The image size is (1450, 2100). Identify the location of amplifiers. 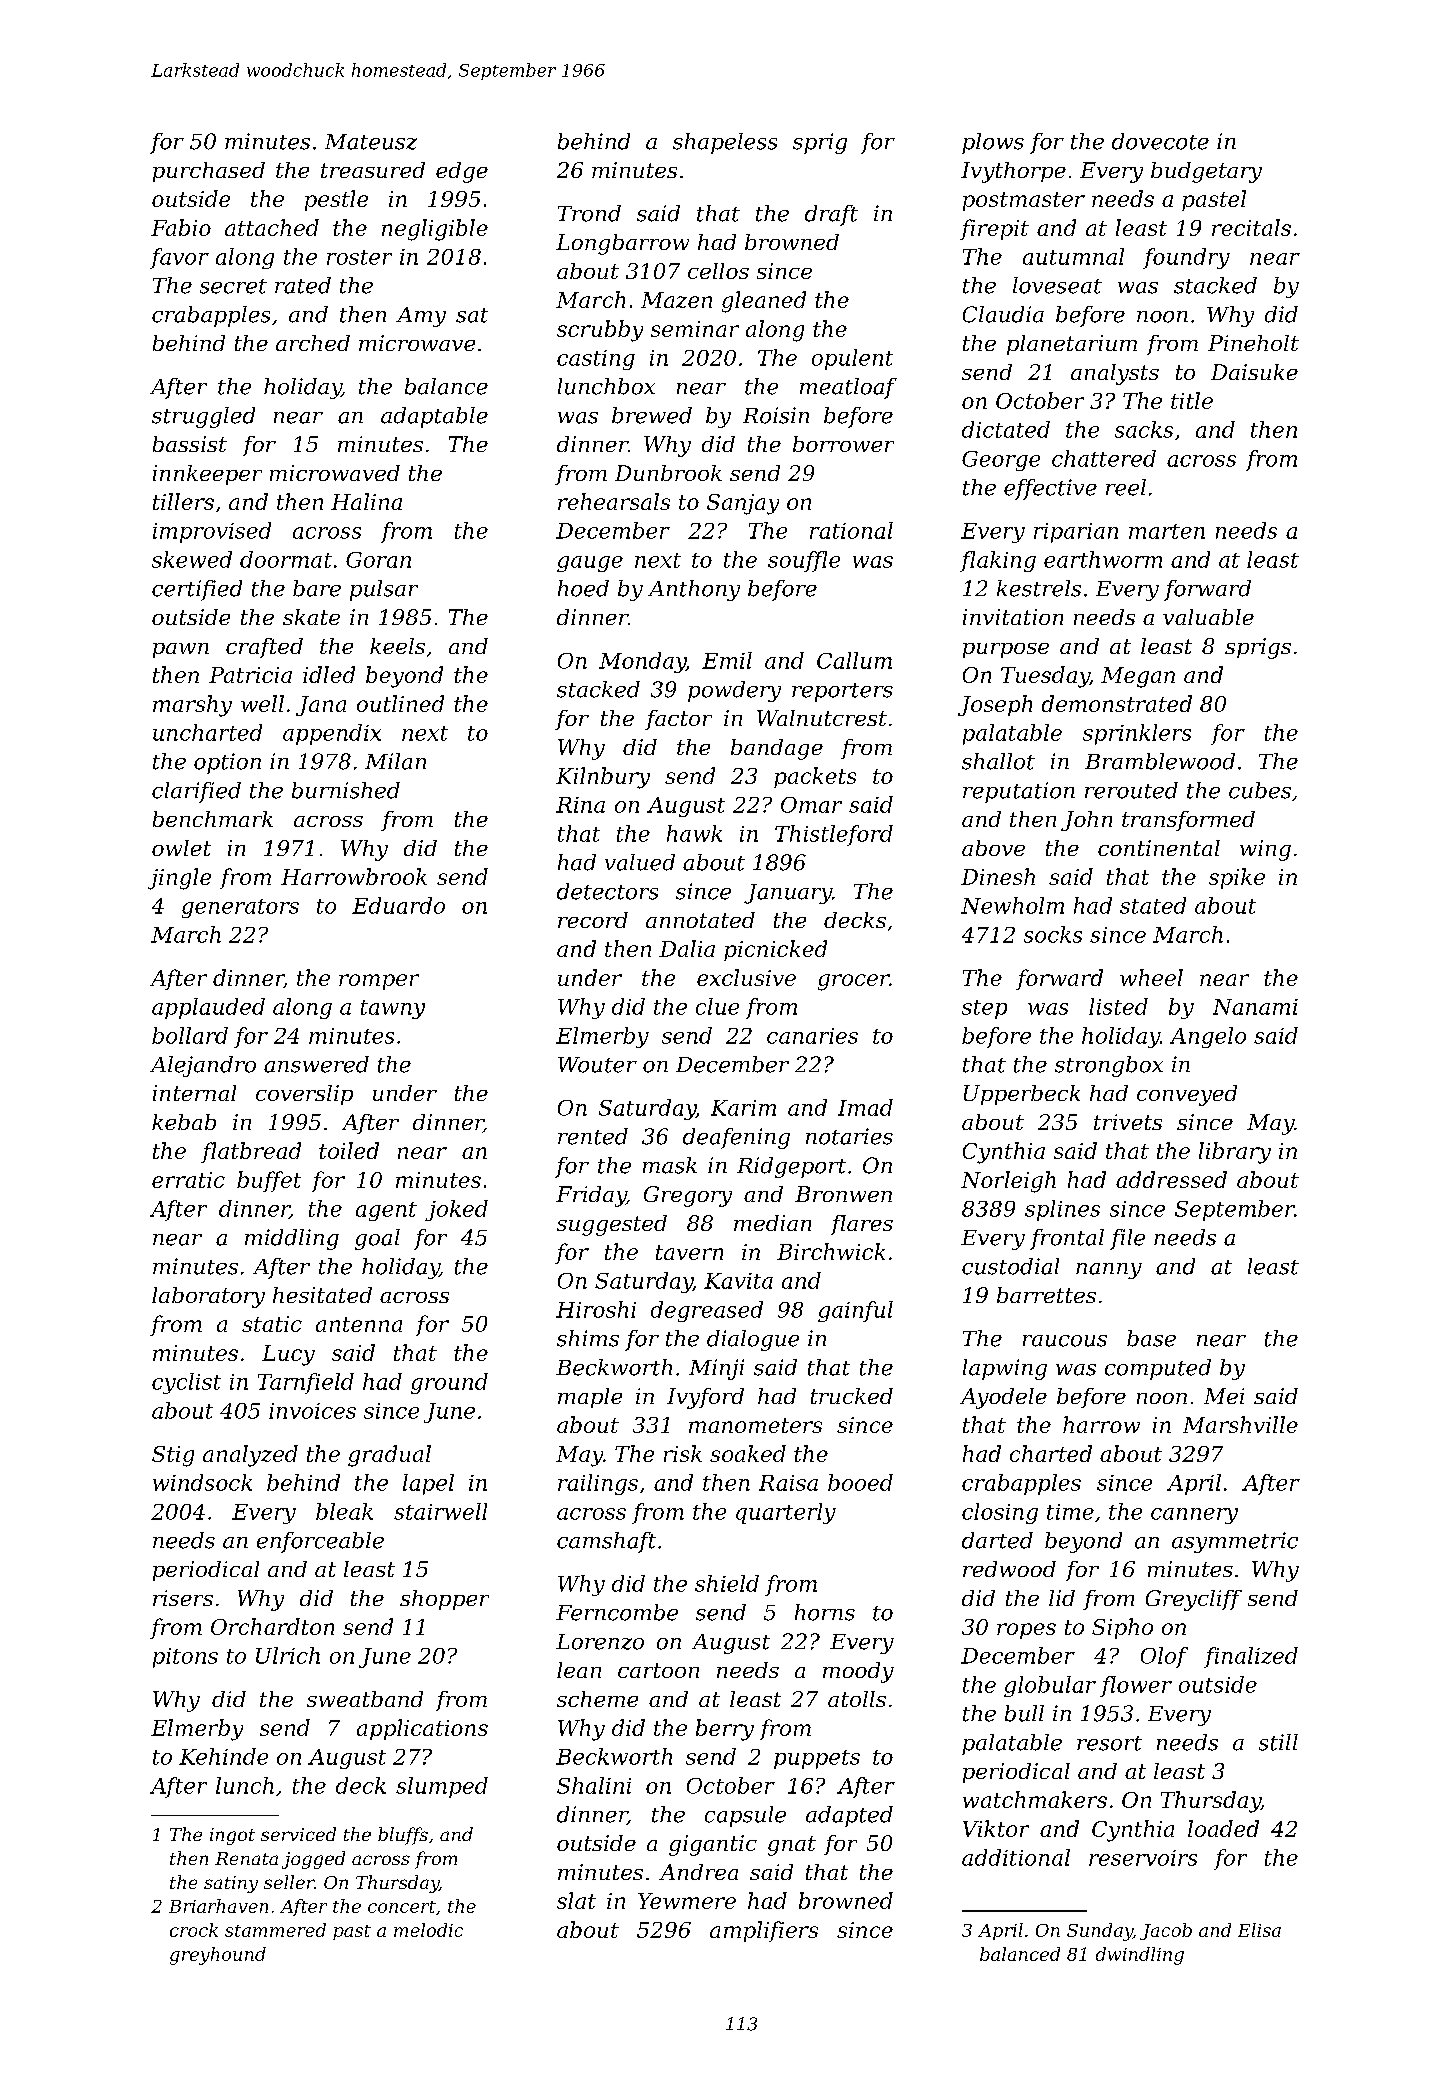
(764, 1931).
